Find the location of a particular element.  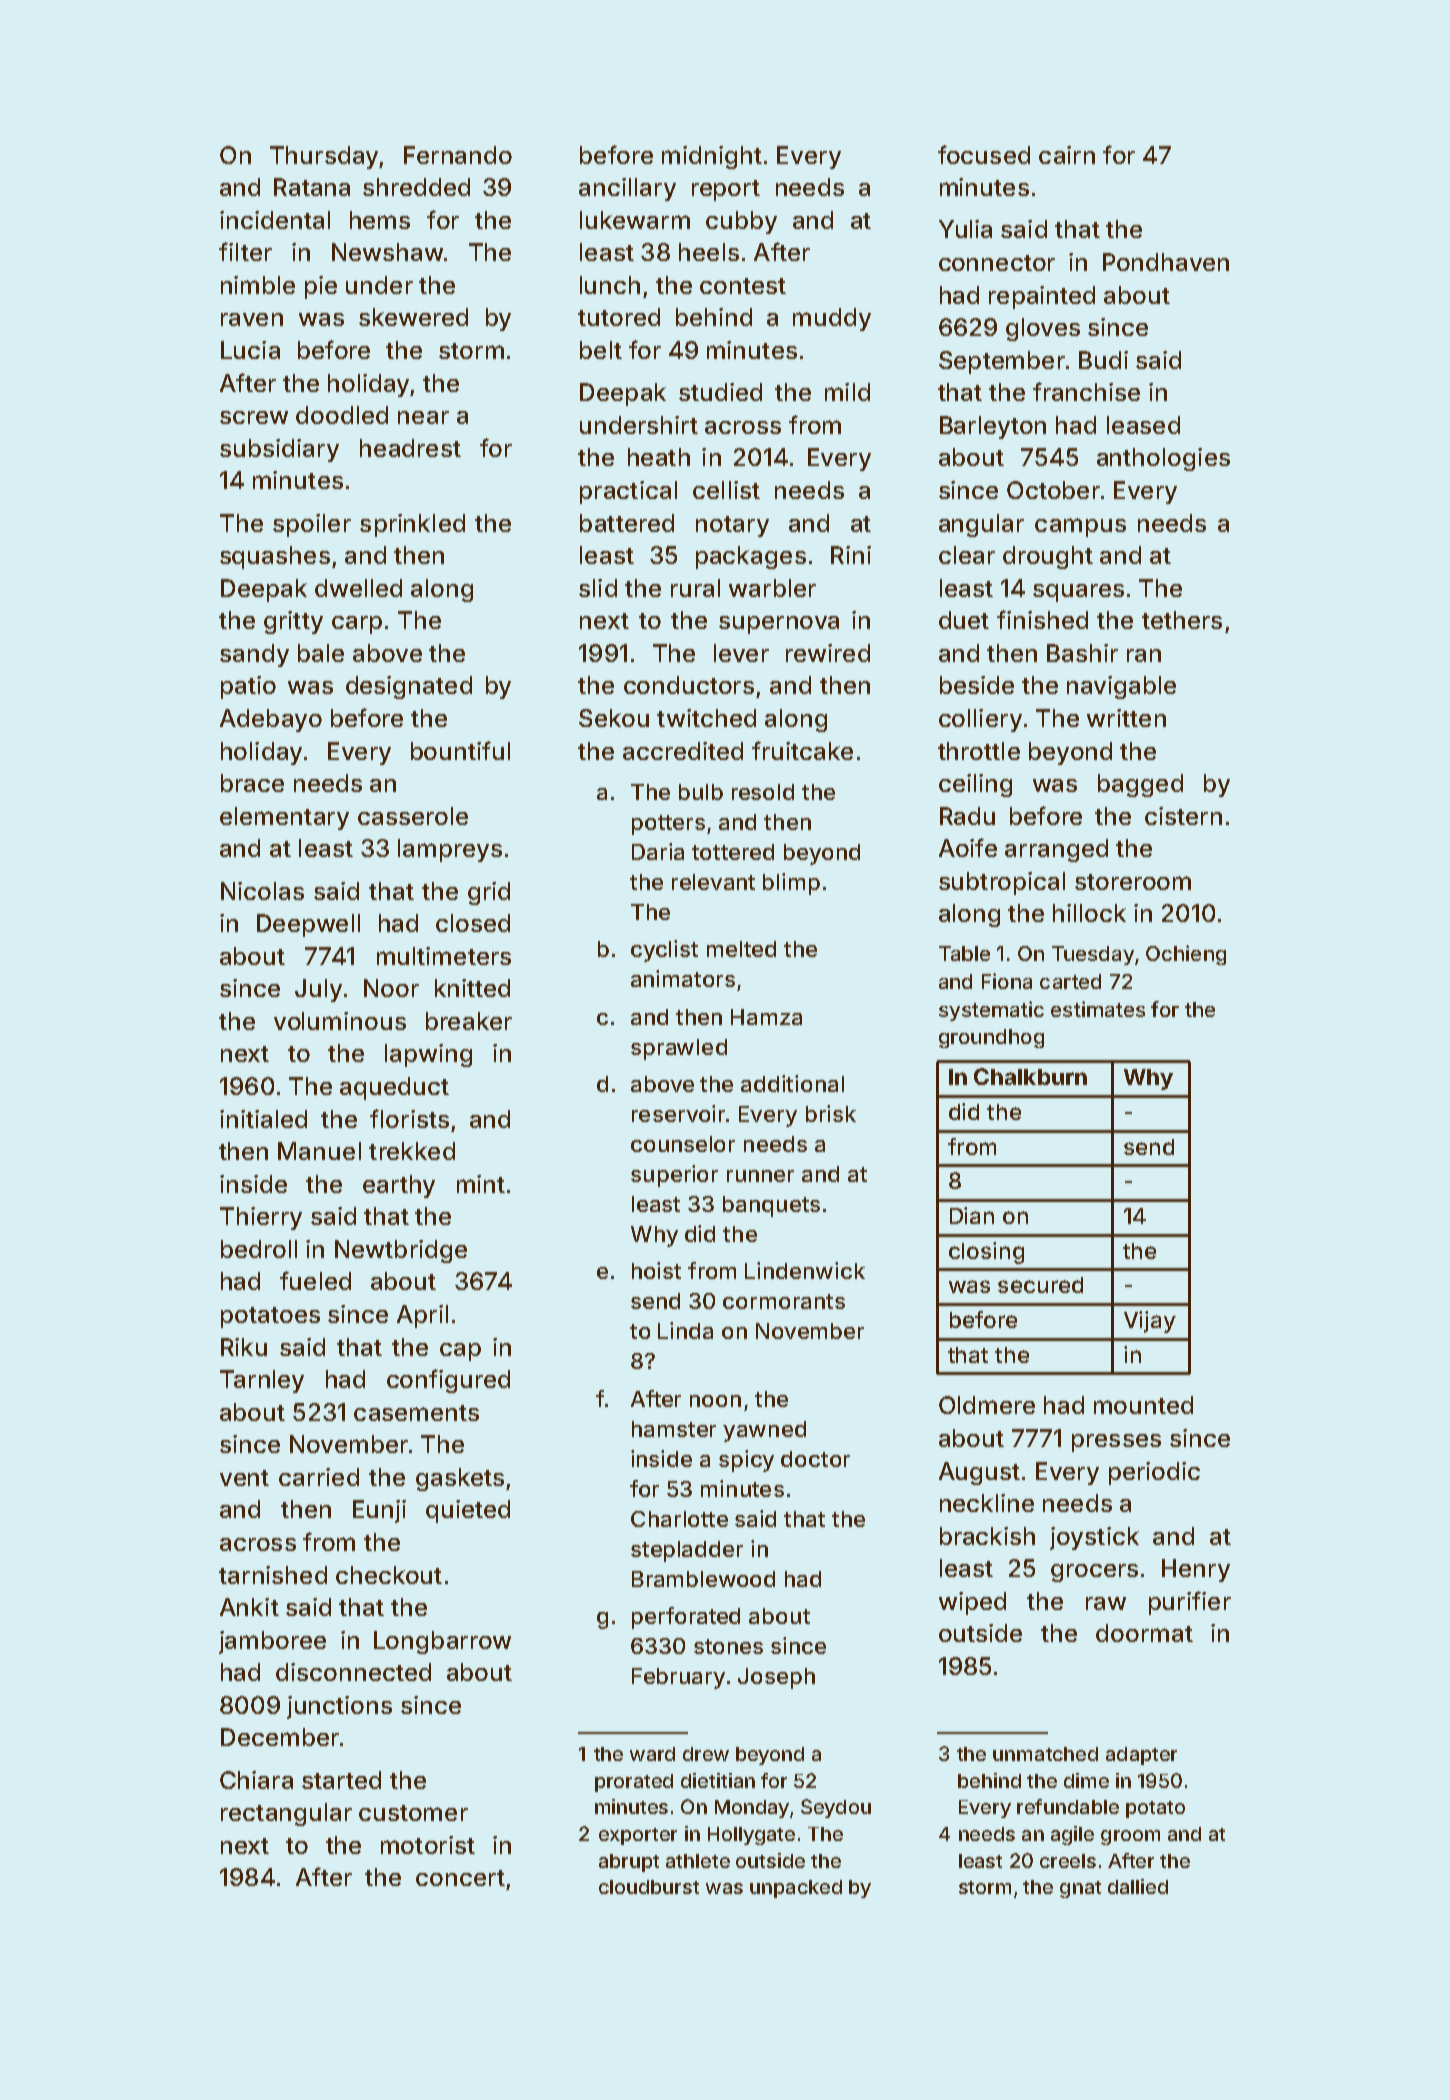

February is located at coordinates (678, 1678).
